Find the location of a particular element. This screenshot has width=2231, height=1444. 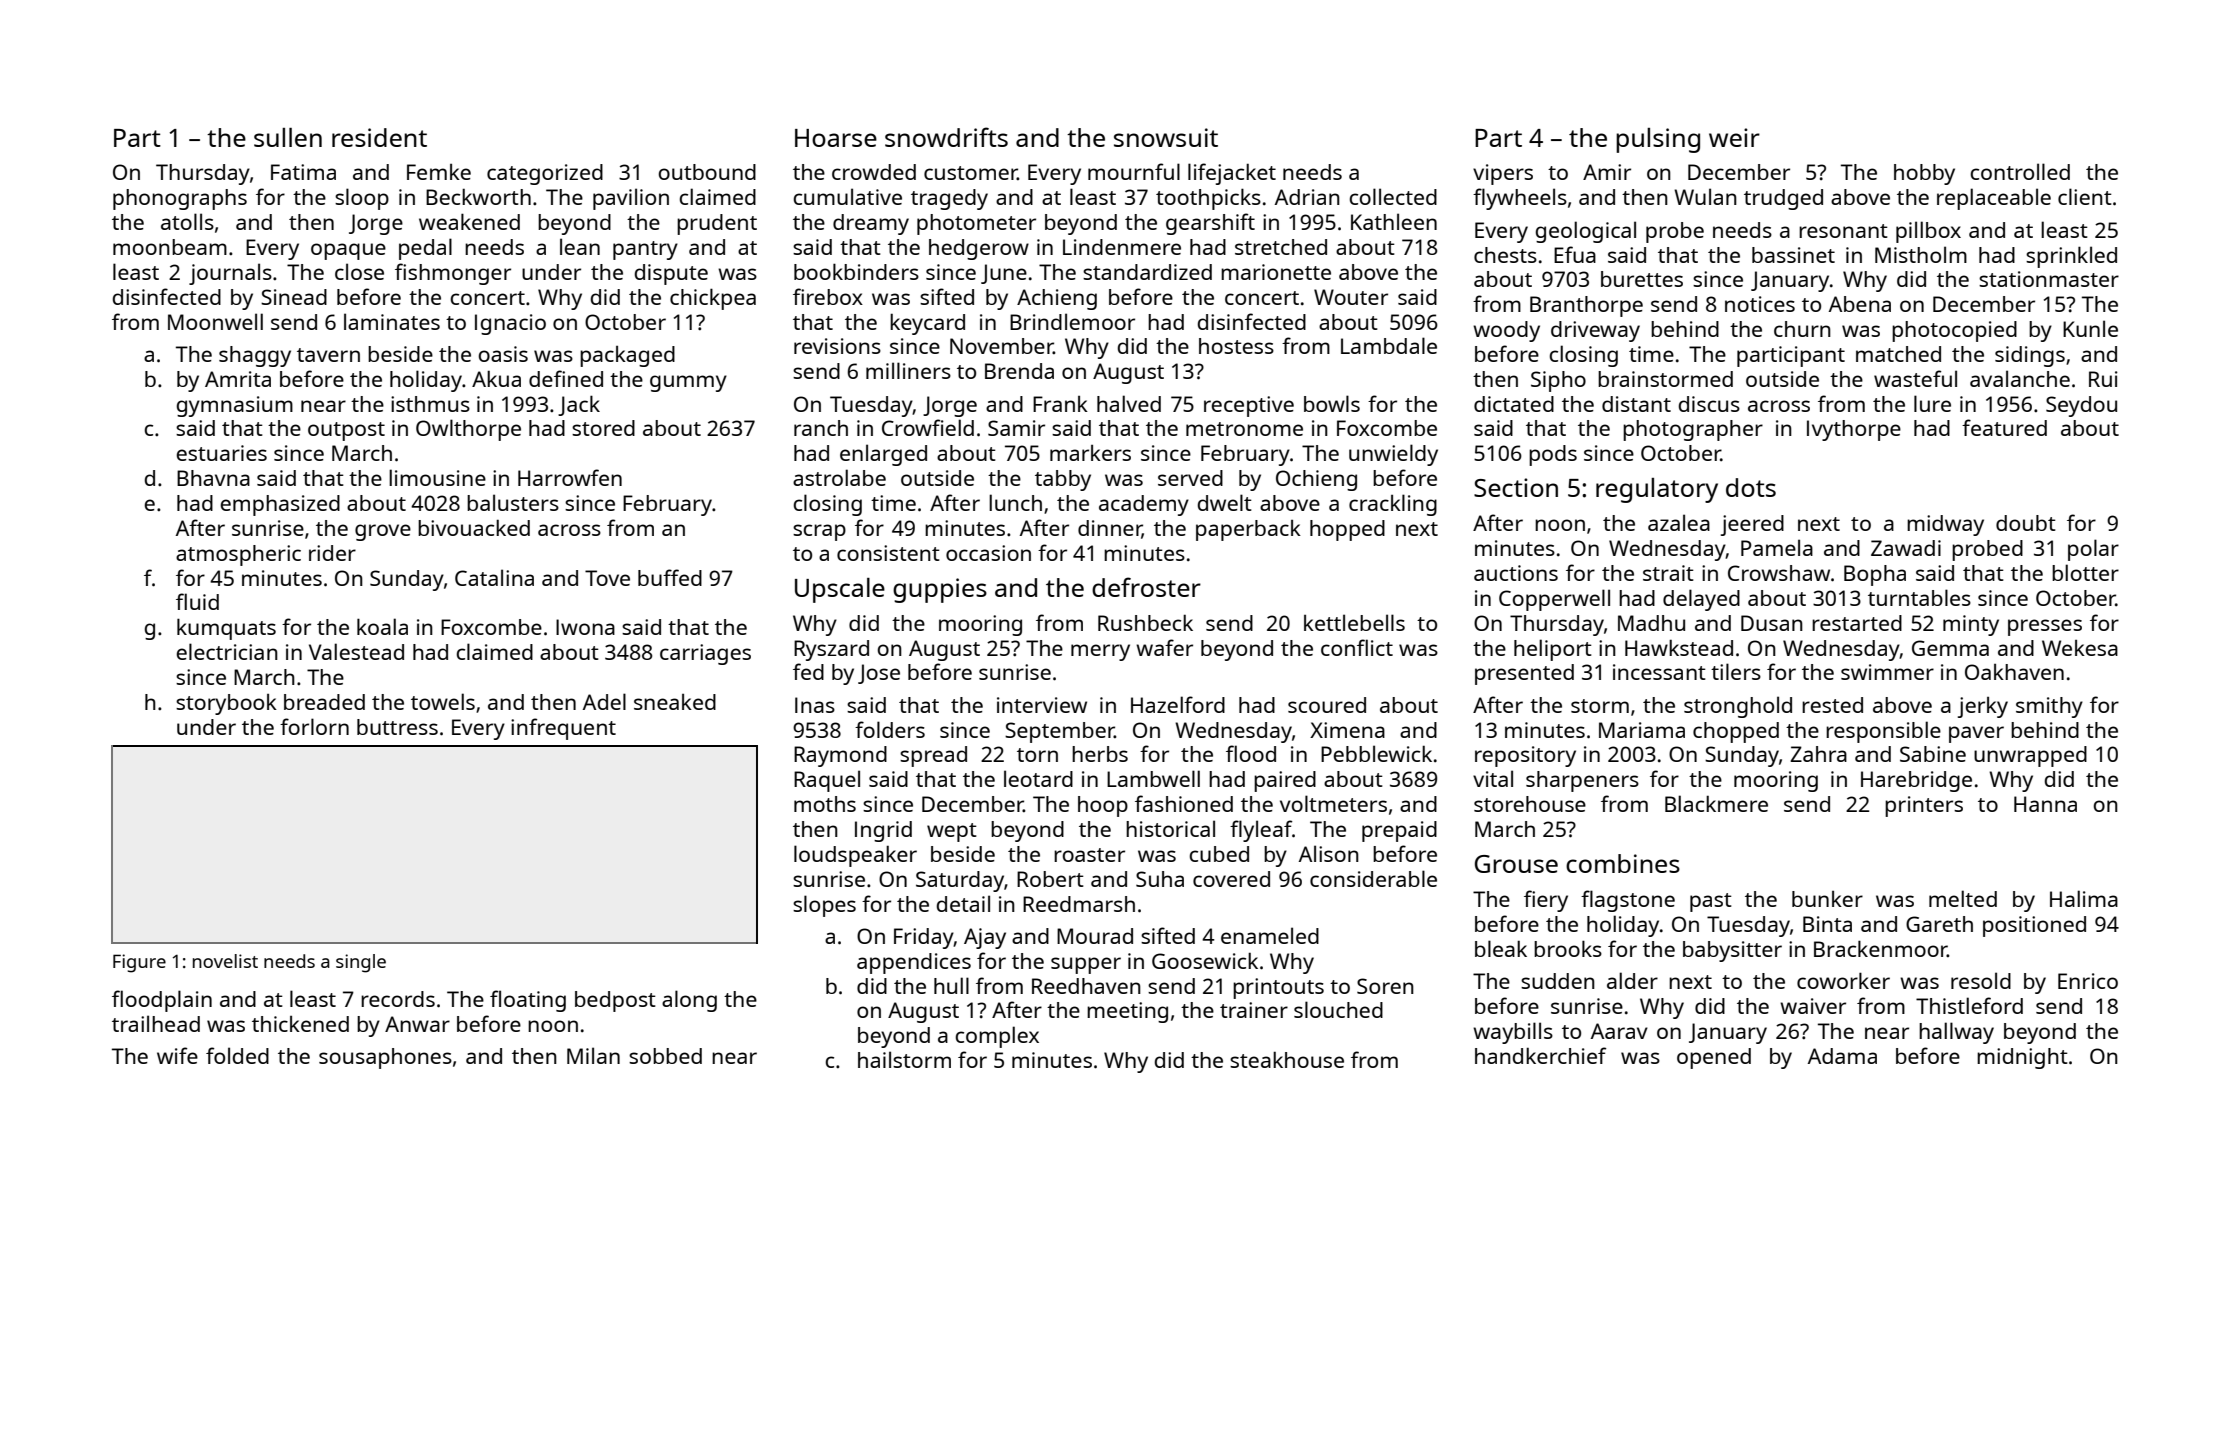

bedpost is located at coordinates (615, 1001).
